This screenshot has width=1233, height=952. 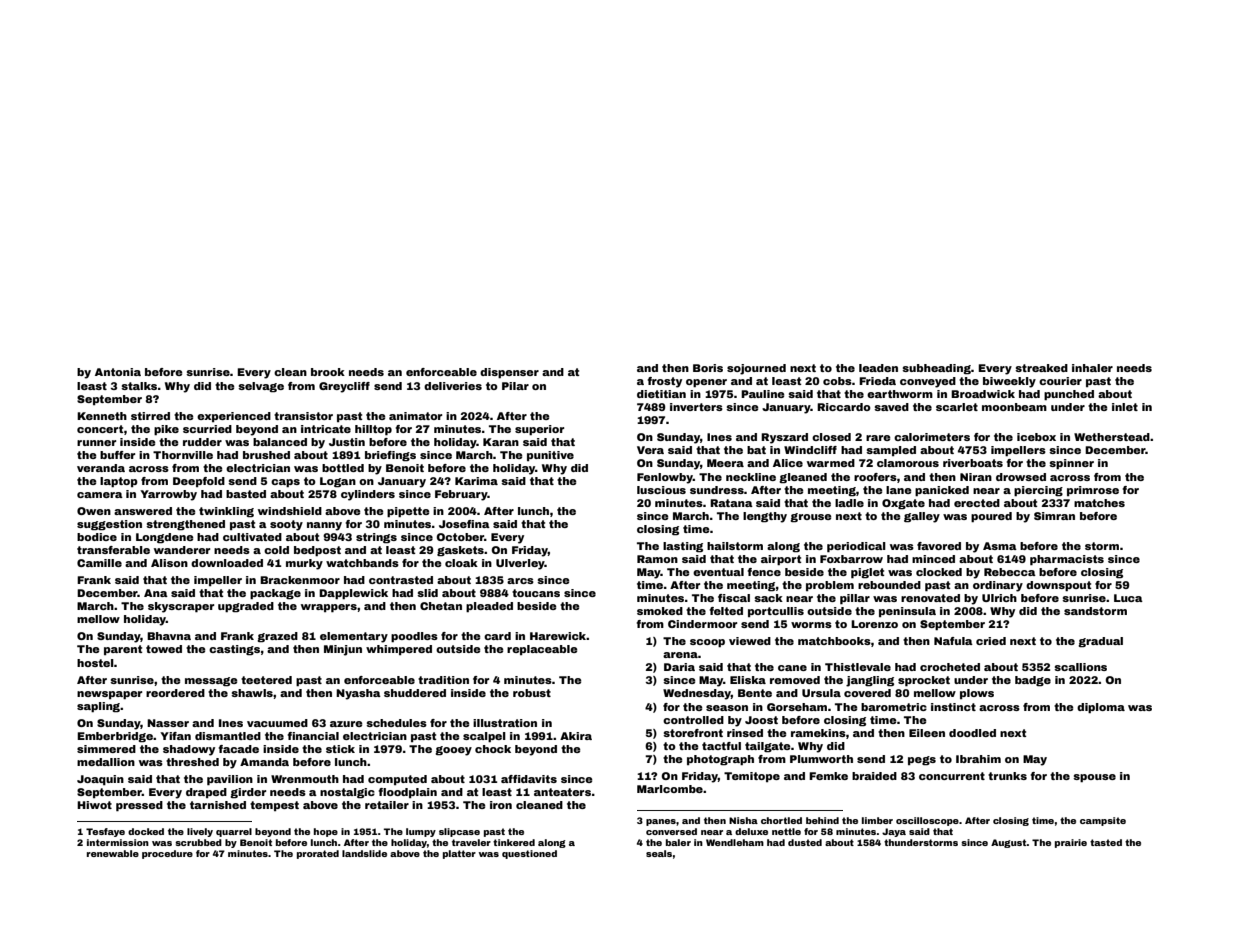 What do you see at coordinates (318, 854) in the screenshot?
I see `prorated` at bounding box center [318, 854].
